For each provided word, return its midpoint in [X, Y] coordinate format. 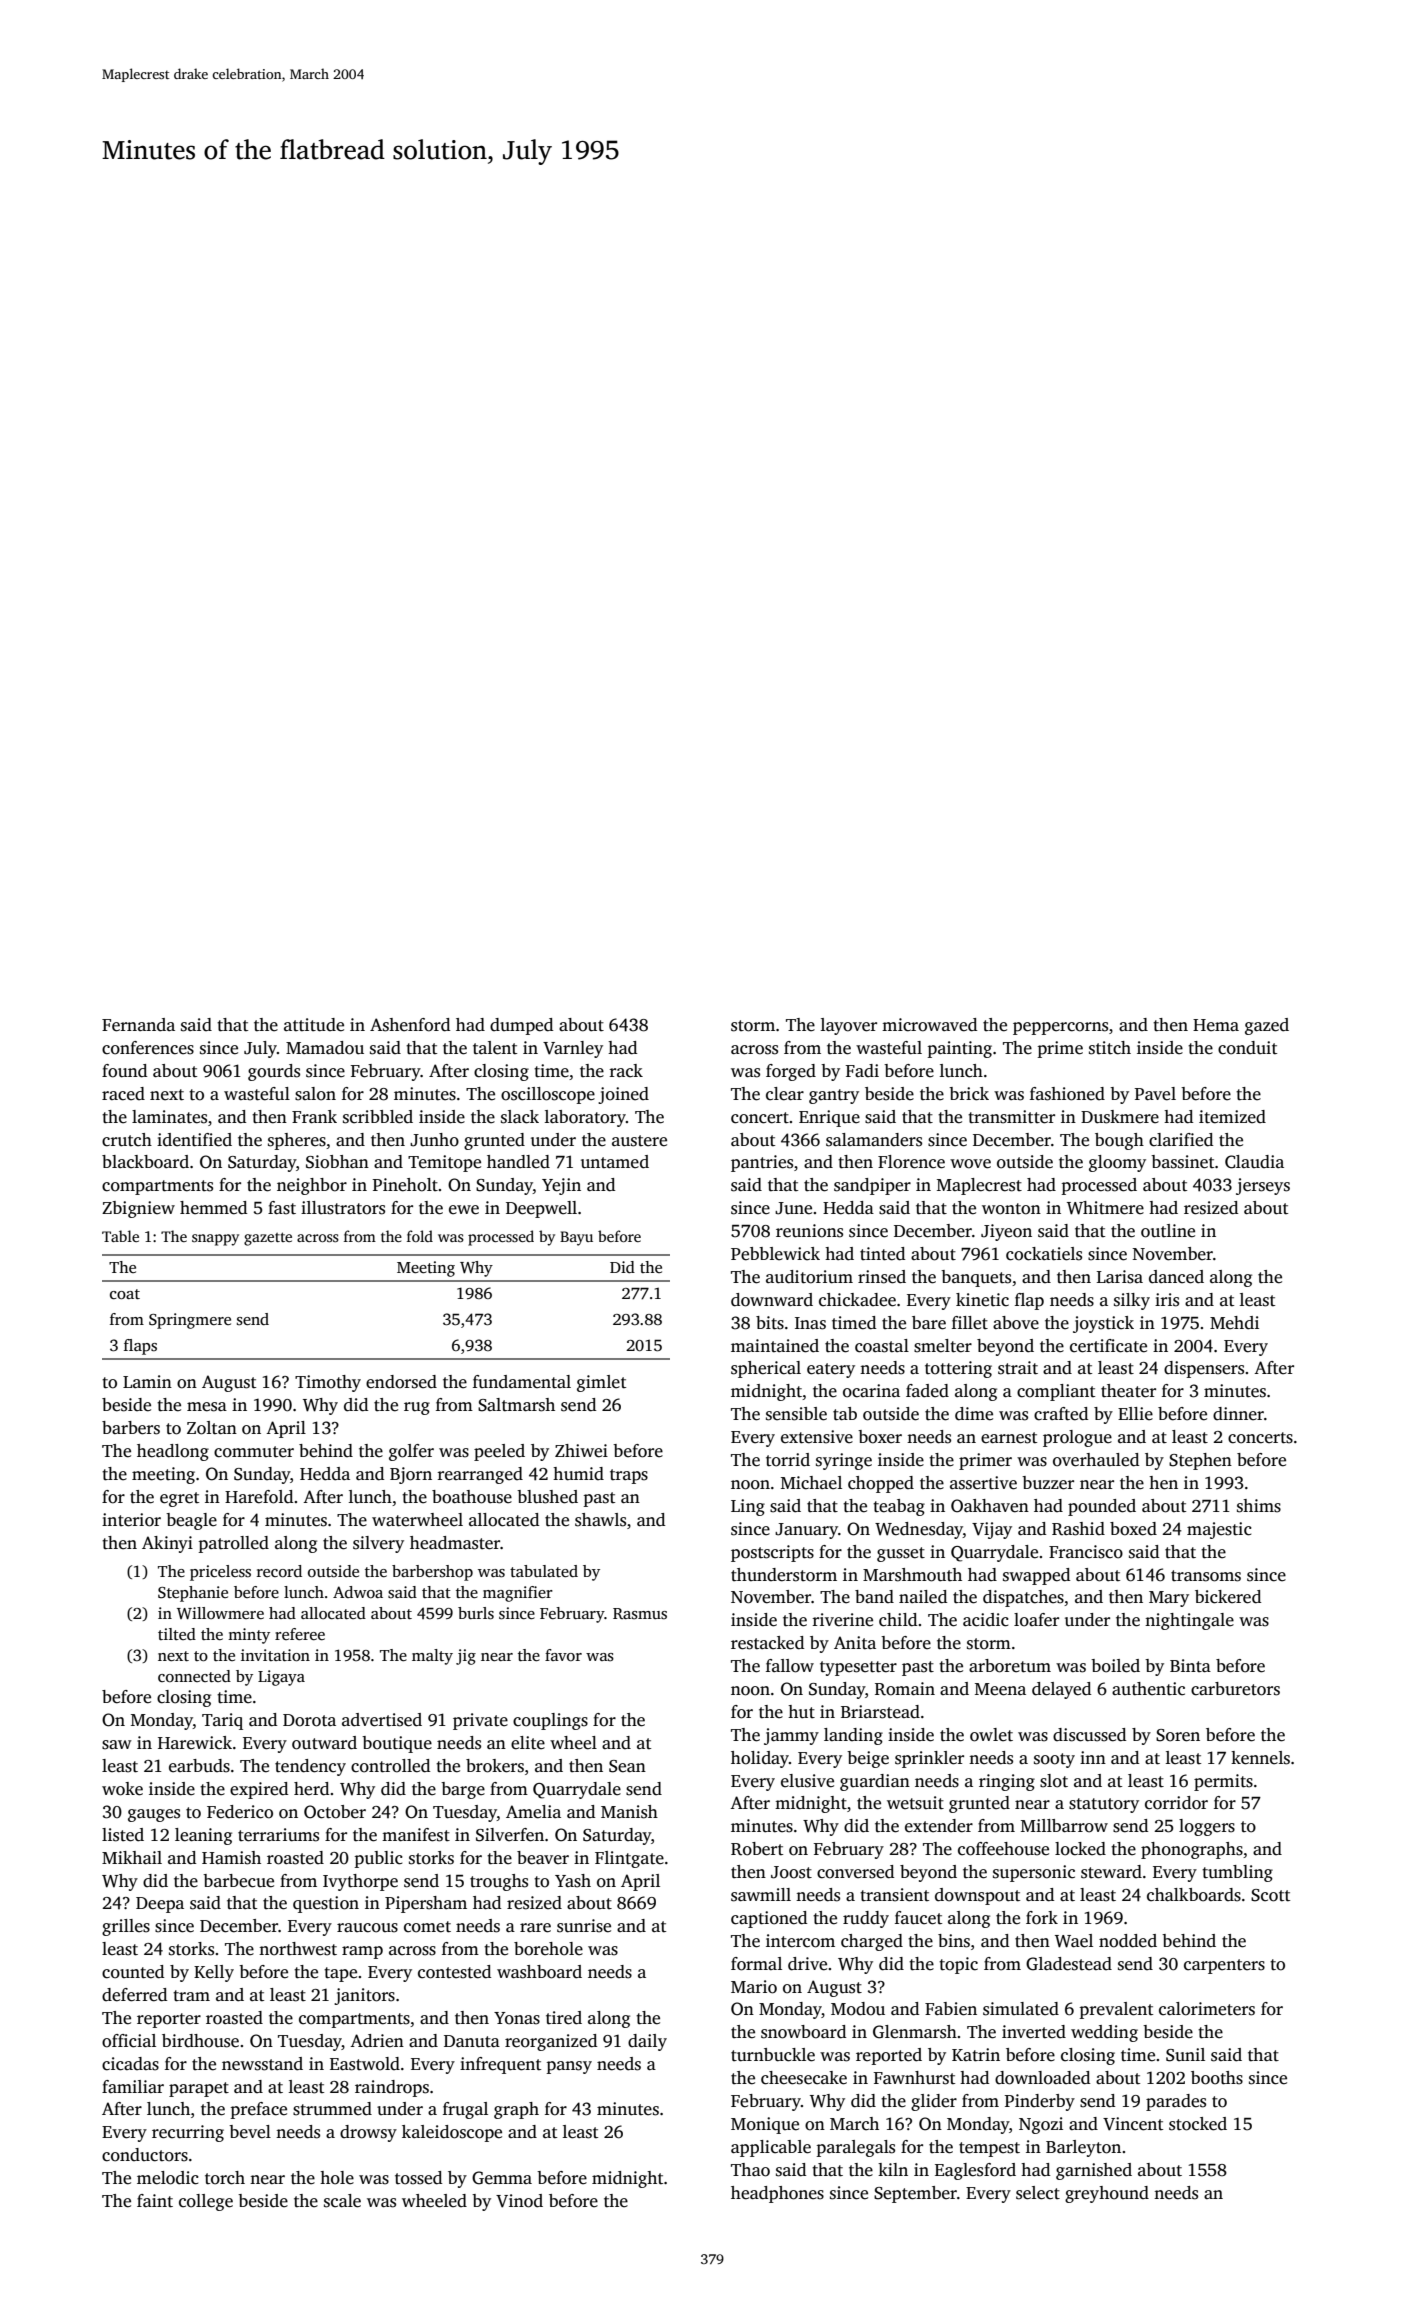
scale [342, 2201]
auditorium [809, 1277]
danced [1176, 1277]
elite [528, 1743]
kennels [1260, 1758]
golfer [411, 1452]
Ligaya [281, 1678]
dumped [521, 1026]
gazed [1267, 1026]
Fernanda [138, 1025]
